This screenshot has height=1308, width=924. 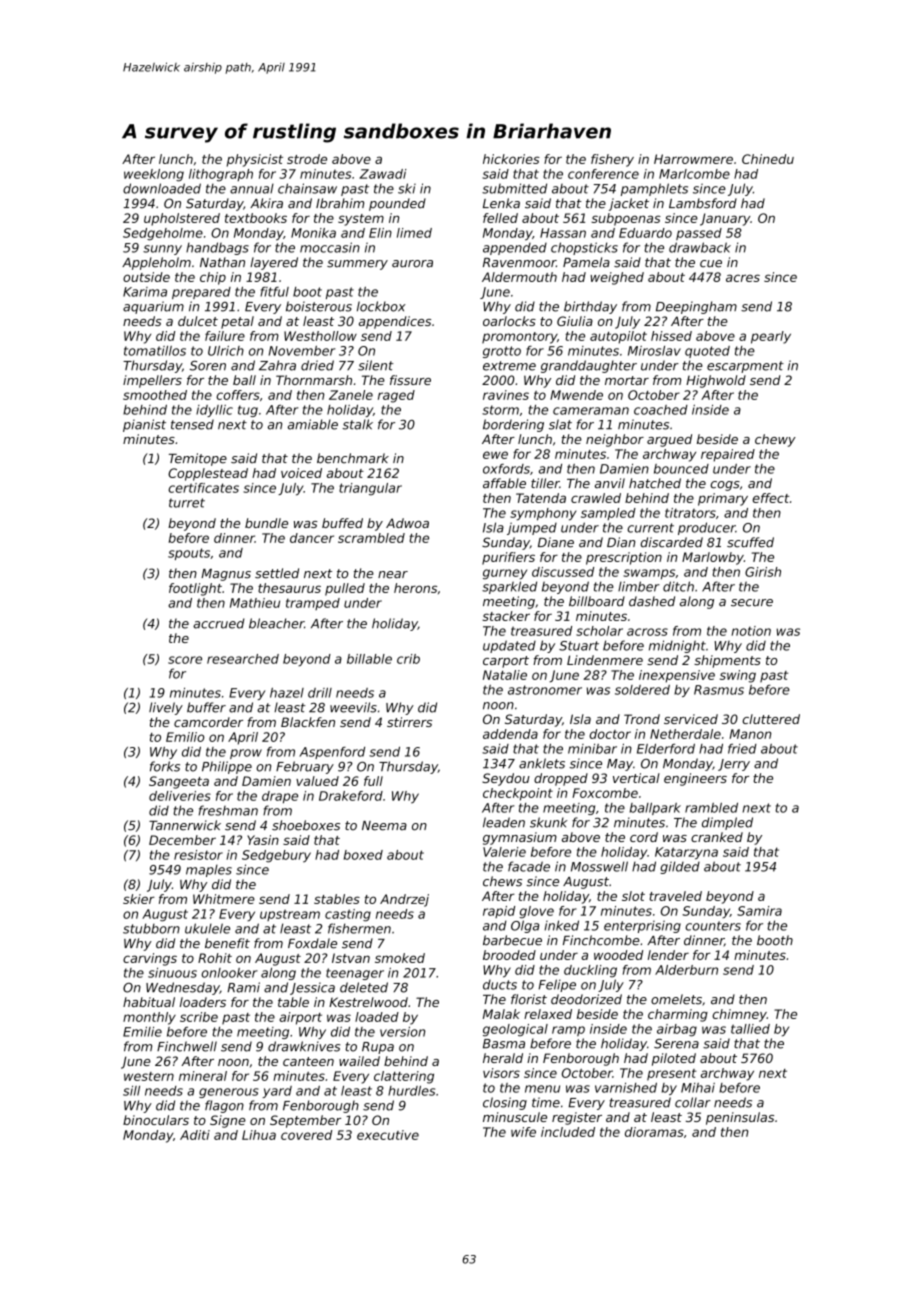 I want to click on drill, so click(x=320, y=693).
